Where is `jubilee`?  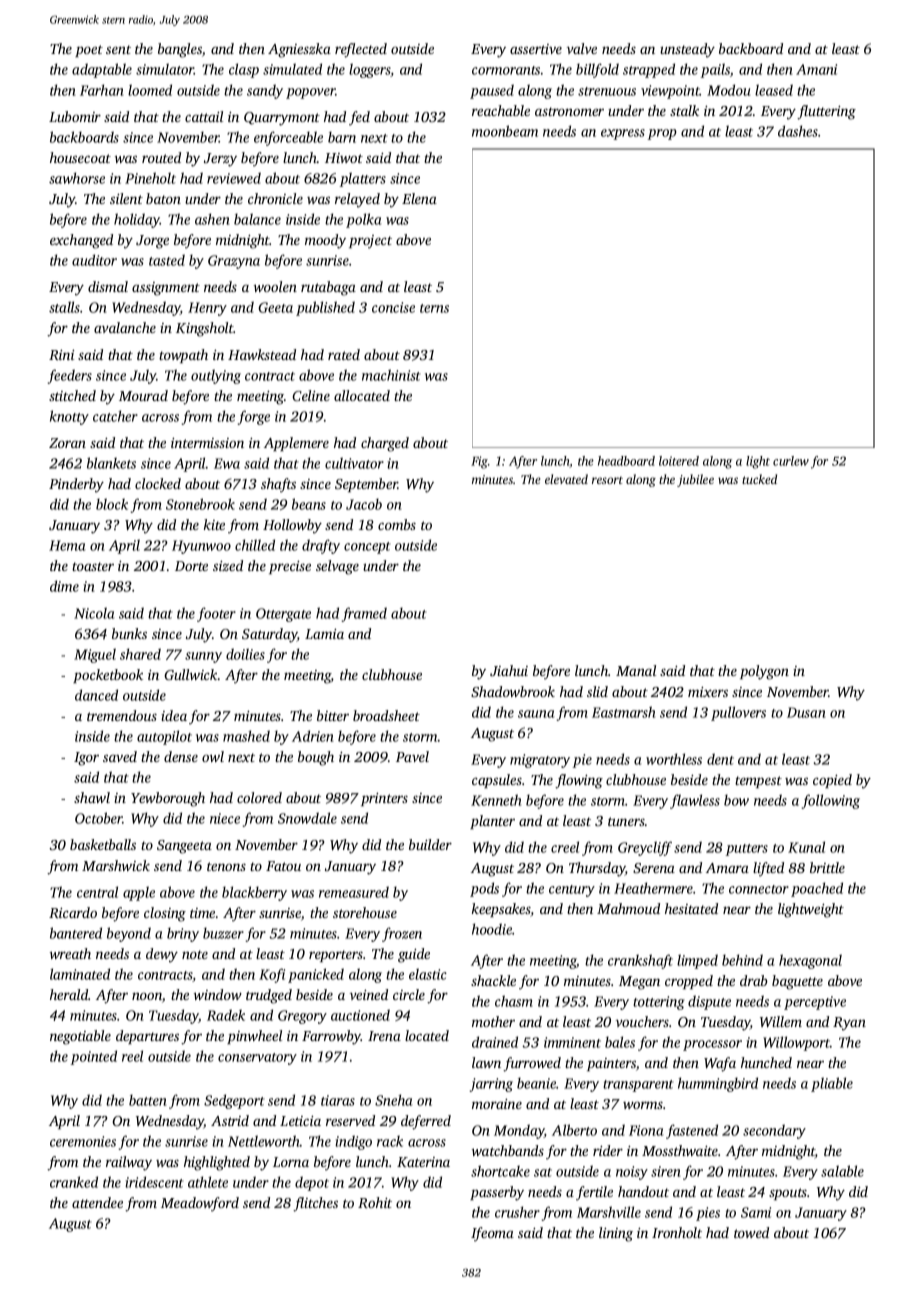 jubilee is located at coordinates (695, 480).
